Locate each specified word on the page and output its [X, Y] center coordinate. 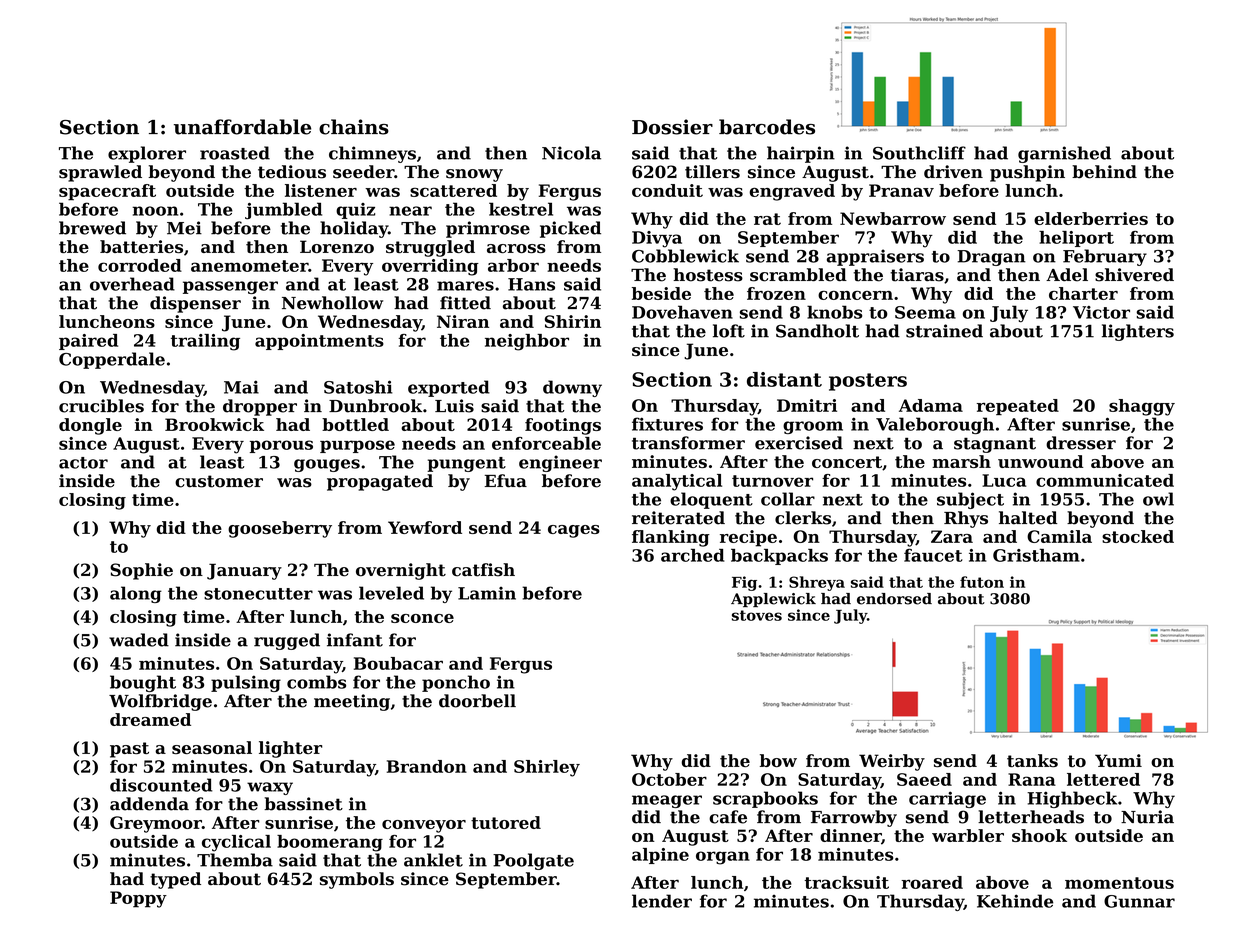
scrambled [798, 275]
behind [1104, 172]
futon [982, 582]
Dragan [991, 258]
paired [88, 342]
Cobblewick [685, 256]
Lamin [487, 593]
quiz [355, 211]
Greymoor [156, 824]
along [136, 594]
